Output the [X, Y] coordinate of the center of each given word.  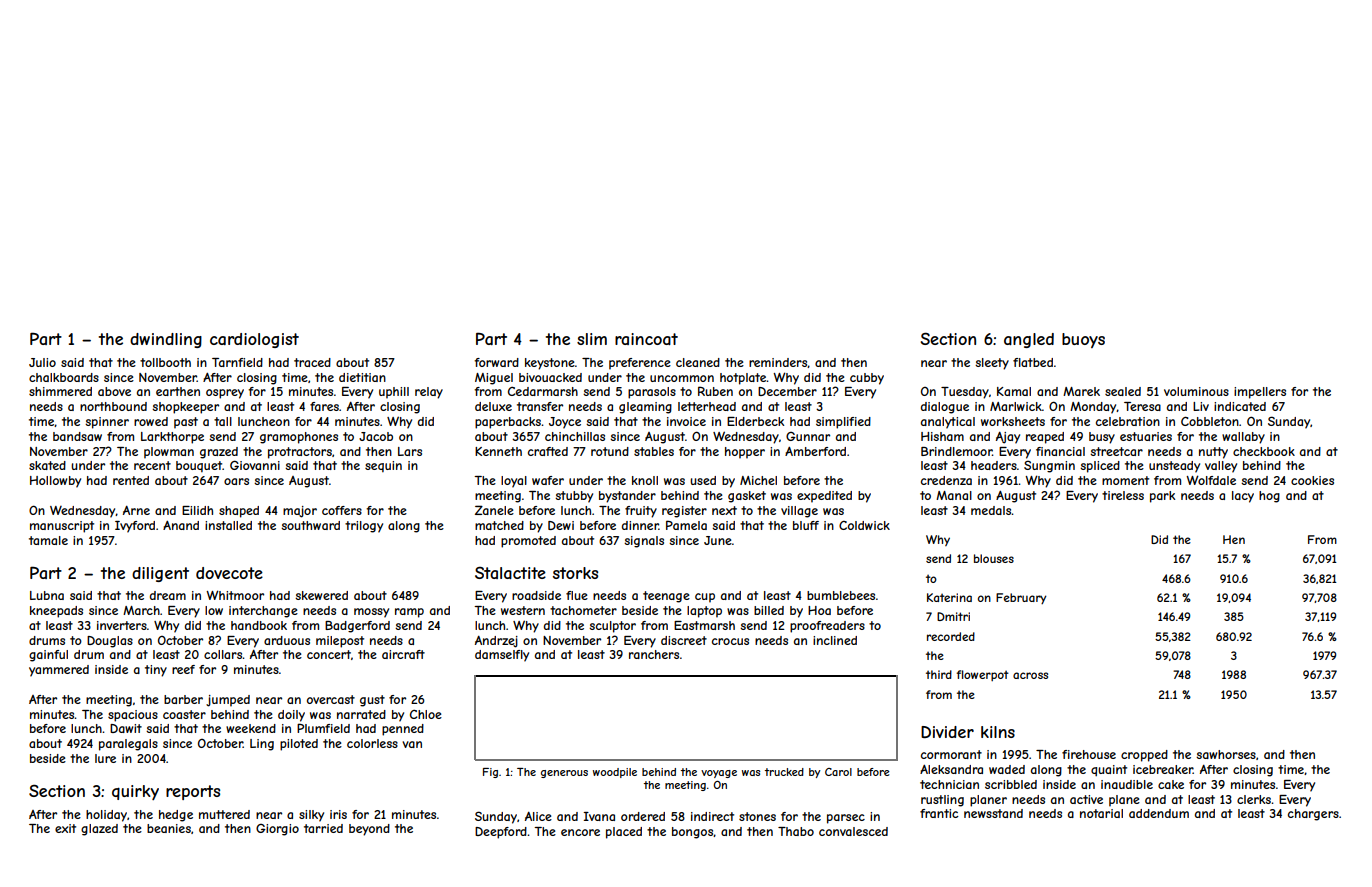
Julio [42, 362]
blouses [994, 558]
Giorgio [277, 830]
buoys [1083, 340]
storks [575, 573]
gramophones [299, 438]
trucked [784, 772]
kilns [998, 732]
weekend [251, 728]
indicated [1240, 406]
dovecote [229, 573]
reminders [778, 363]
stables [654, 451]
